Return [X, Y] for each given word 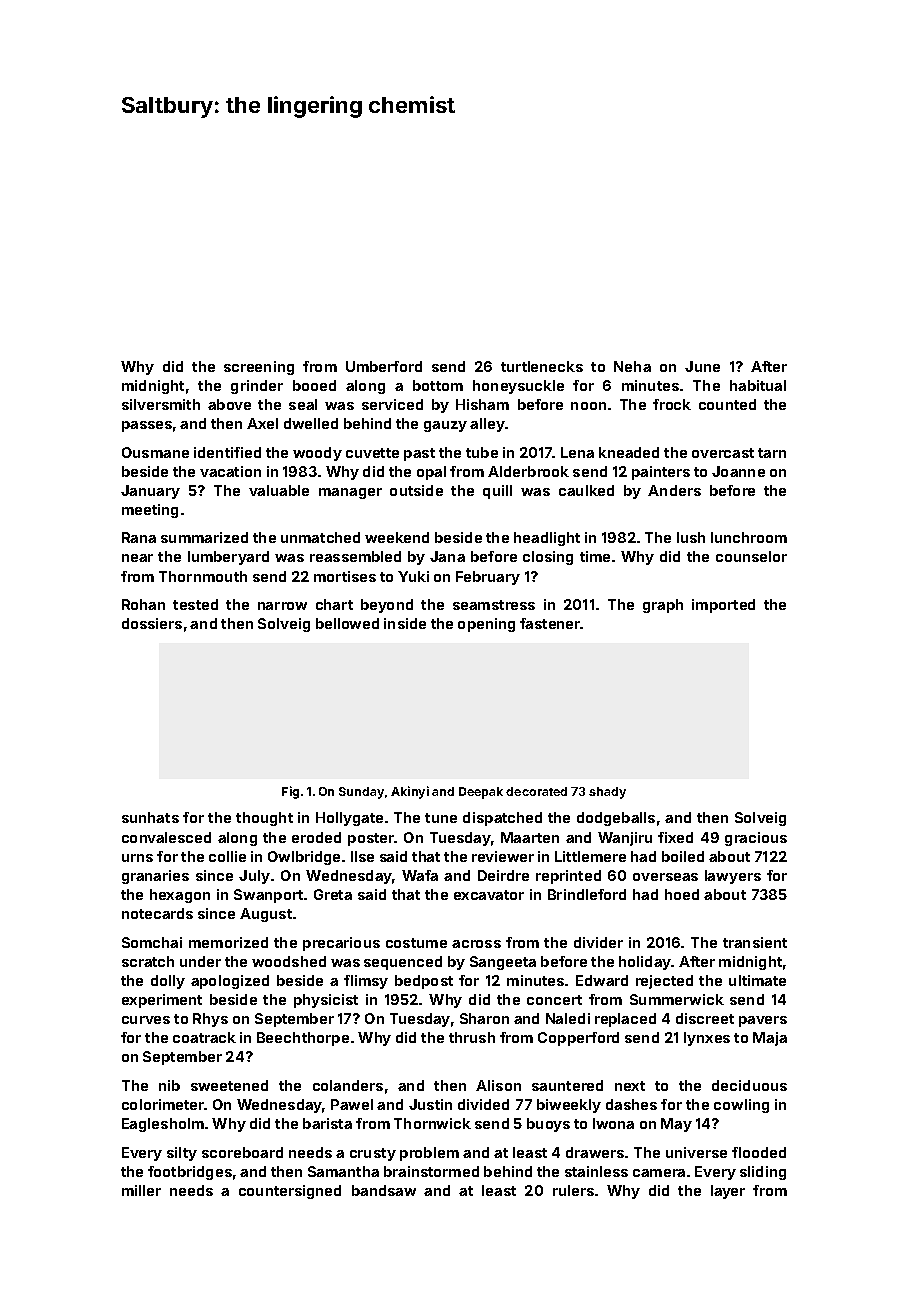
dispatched [502, 819]
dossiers [152, 623]
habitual [758, 385]
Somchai [152, 942]
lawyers [733, 877]
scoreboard [242, 1152]
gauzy [445, 426]
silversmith [161, 404]
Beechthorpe [303, 1039]
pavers [763, 1021]
